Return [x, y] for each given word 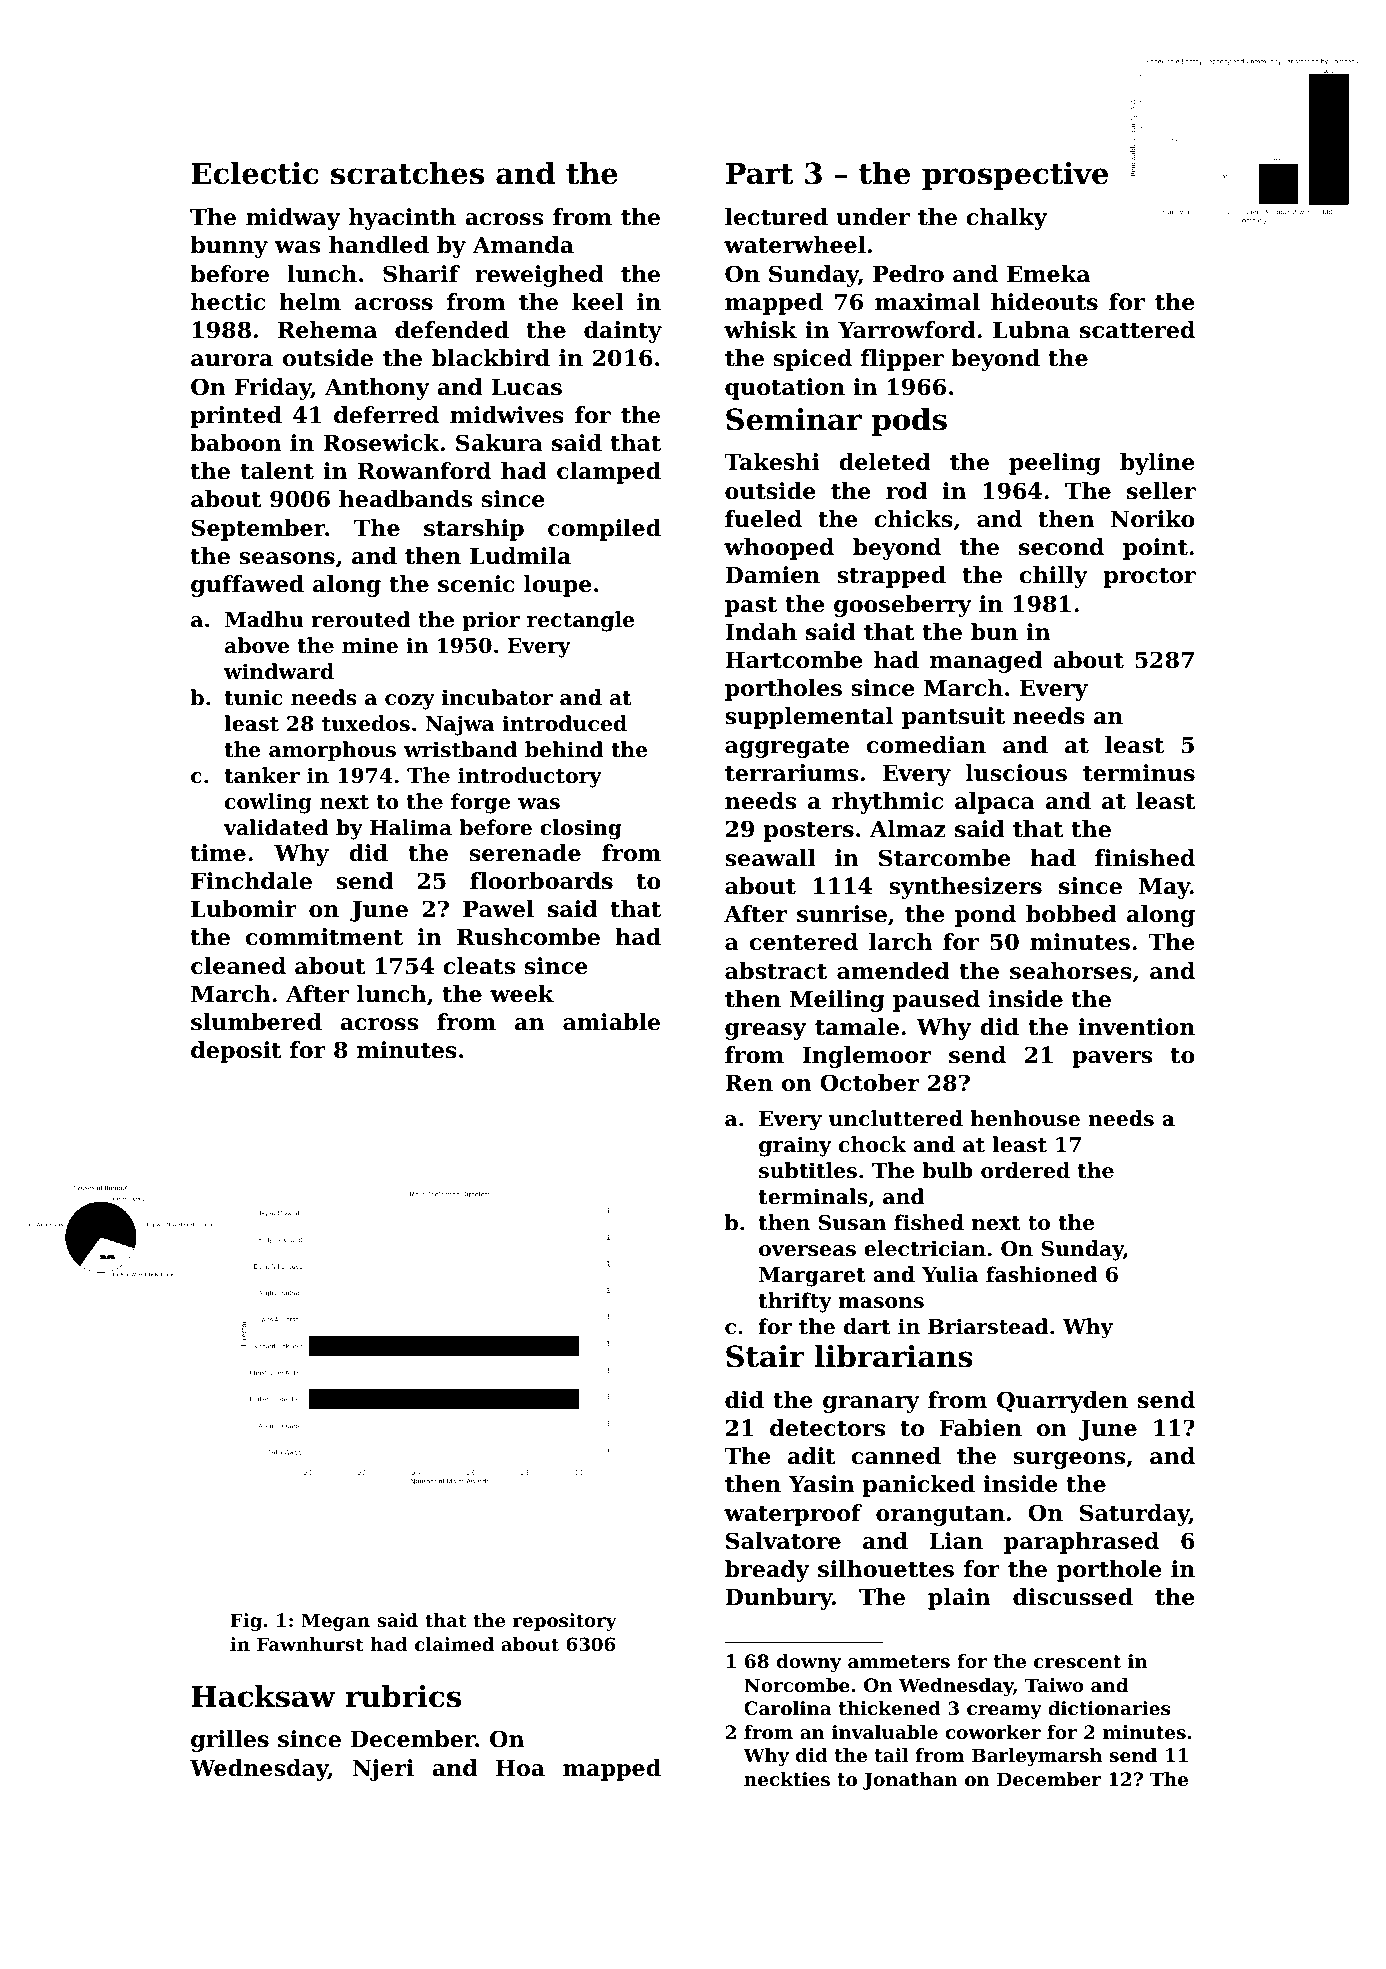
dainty [623, 332]
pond [985, 916]
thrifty [795, 1302]
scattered [1137, 330]
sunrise [842, 914]
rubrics [403, 1696]
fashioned [1041, 1274]
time [218, 853]
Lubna [1031, 330]
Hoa [520, 1768]
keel [598, 302]
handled [379, 245]
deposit [236, 1052]
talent [277, 471]
